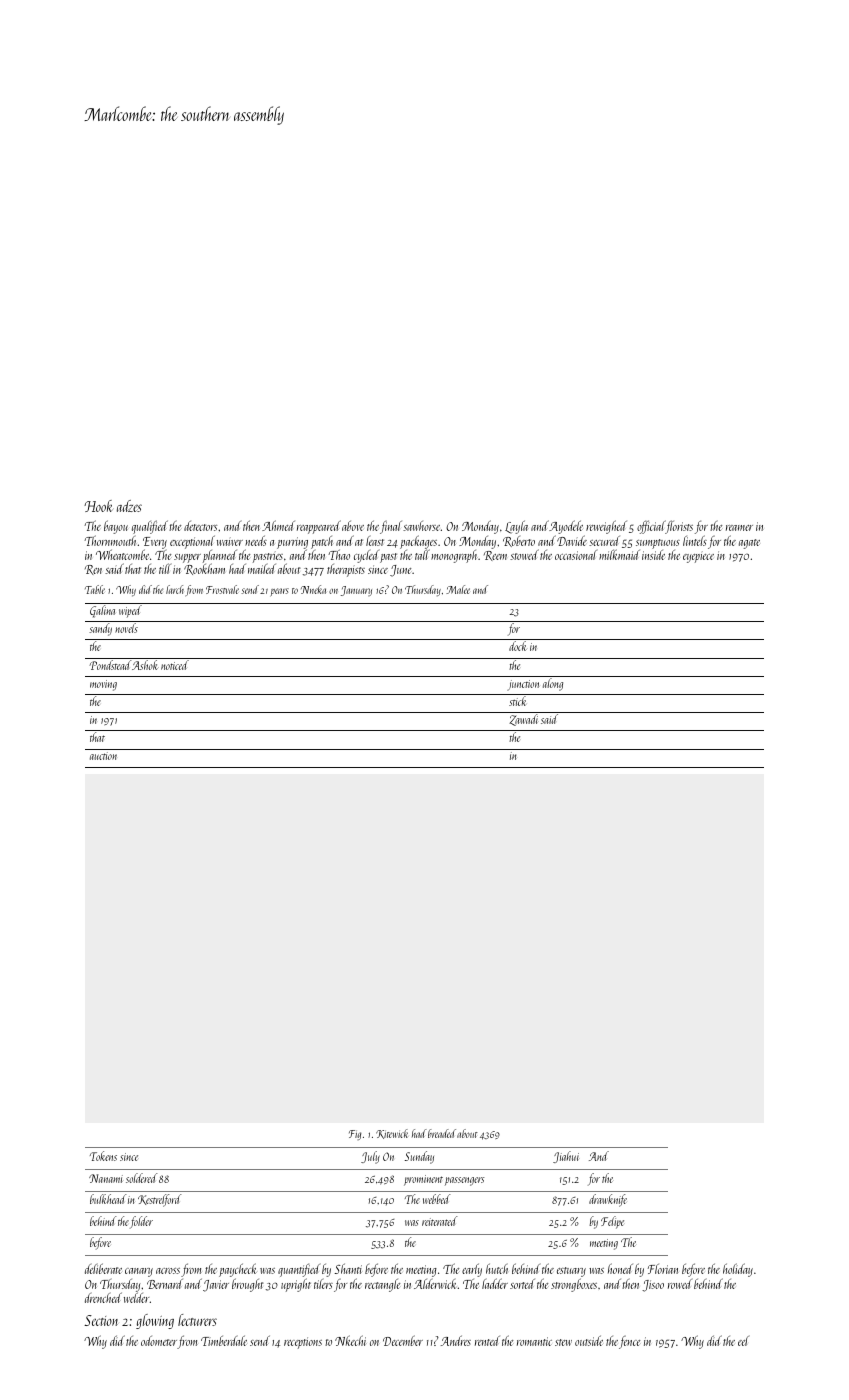  I want to click on deliberate, so click(103, 1268).
